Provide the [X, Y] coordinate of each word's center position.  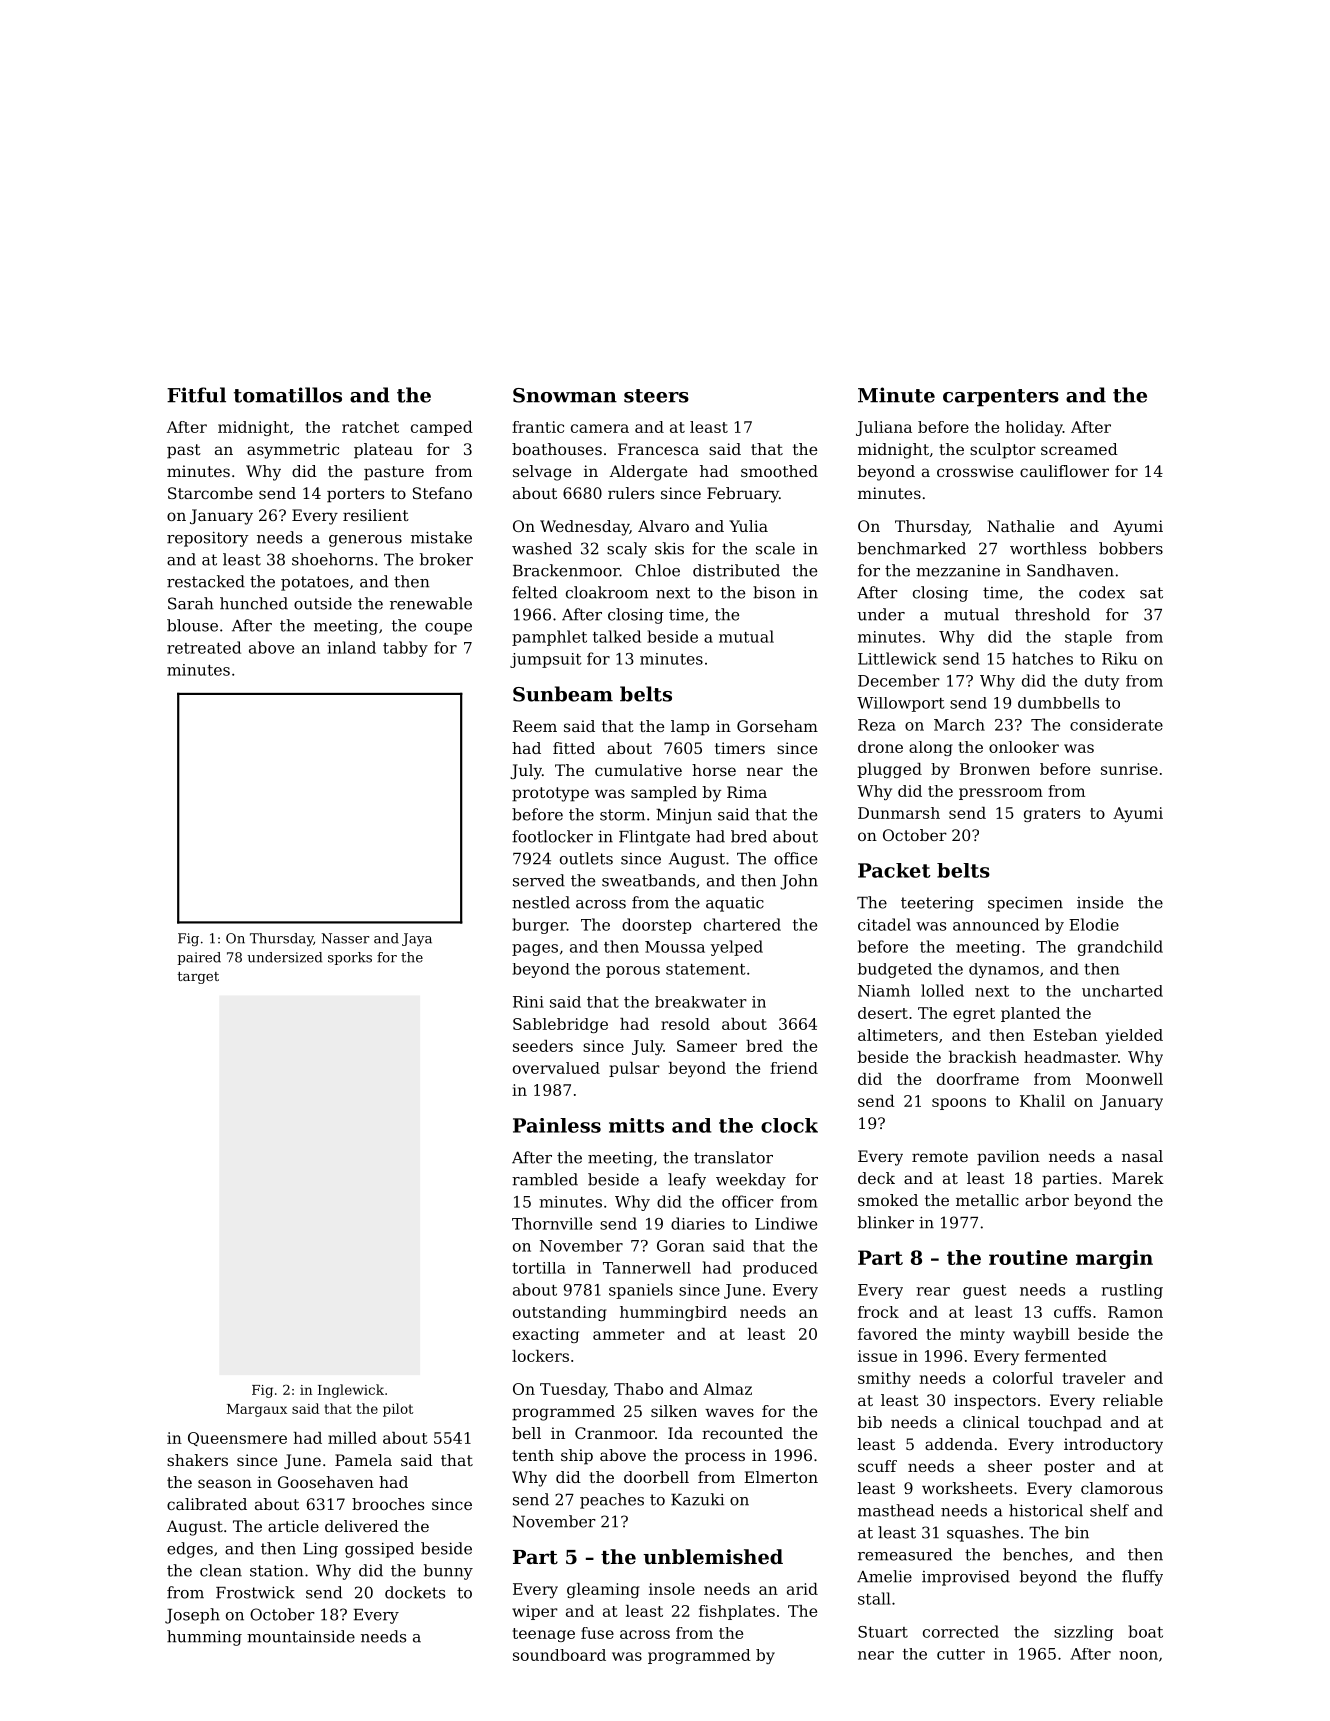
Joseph [192, 1616]
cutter [961, 1654]
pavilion [1008, 1158]
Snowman [565, 395]
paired [199, 958]
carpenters [1001, 398]
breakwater [701, 1002]
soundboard [559, 1655]
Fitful [196, 395]
